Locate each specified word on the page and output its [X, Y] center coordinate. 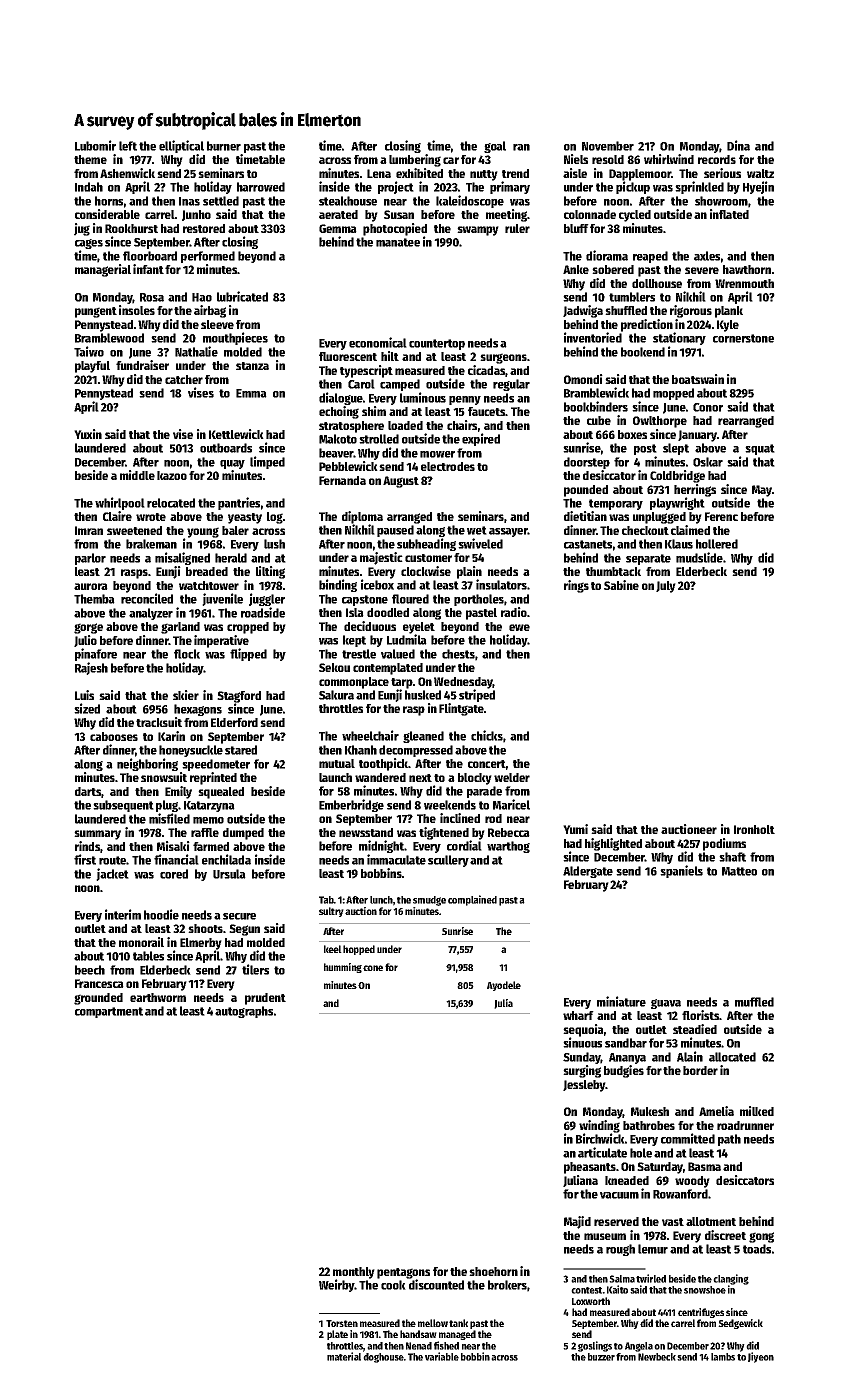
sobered [613, 269]
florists [701, 1015]
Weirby [337, 1285]
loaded [405, 425]
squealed [221, 793]
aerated [338, 214]
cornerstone [743, 338]
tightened [444, 833]
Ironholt [754, 829]
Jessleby [584, 1086]
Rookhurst [131, 228]
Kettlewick [236, 434]
